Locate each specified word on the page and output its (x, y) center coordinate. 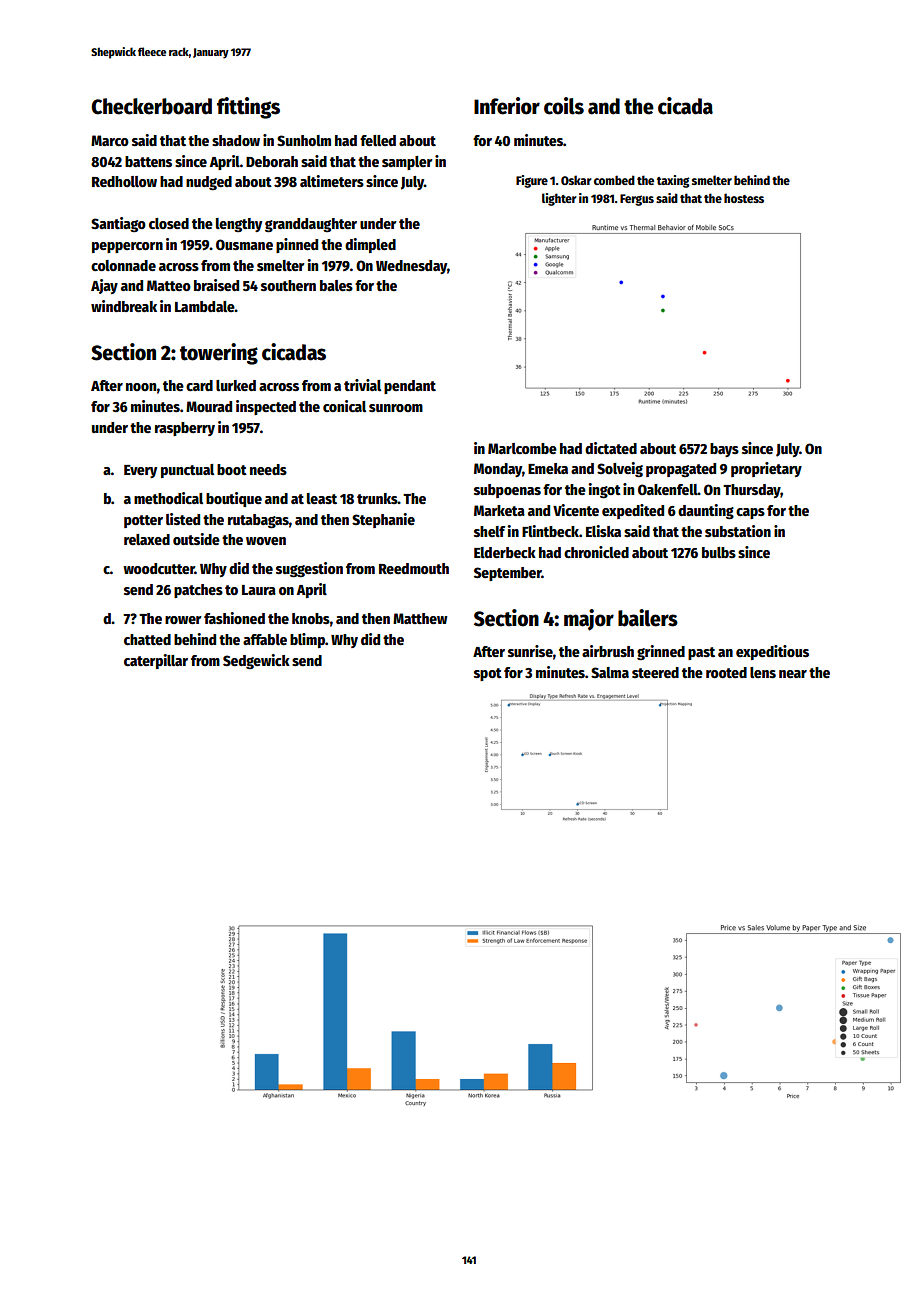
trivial (362, 385)
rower (183, 620)
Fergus (637, 200)
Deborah (272, 161)
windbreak (124, 306)
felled (378, 140)
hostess (744, 198)
